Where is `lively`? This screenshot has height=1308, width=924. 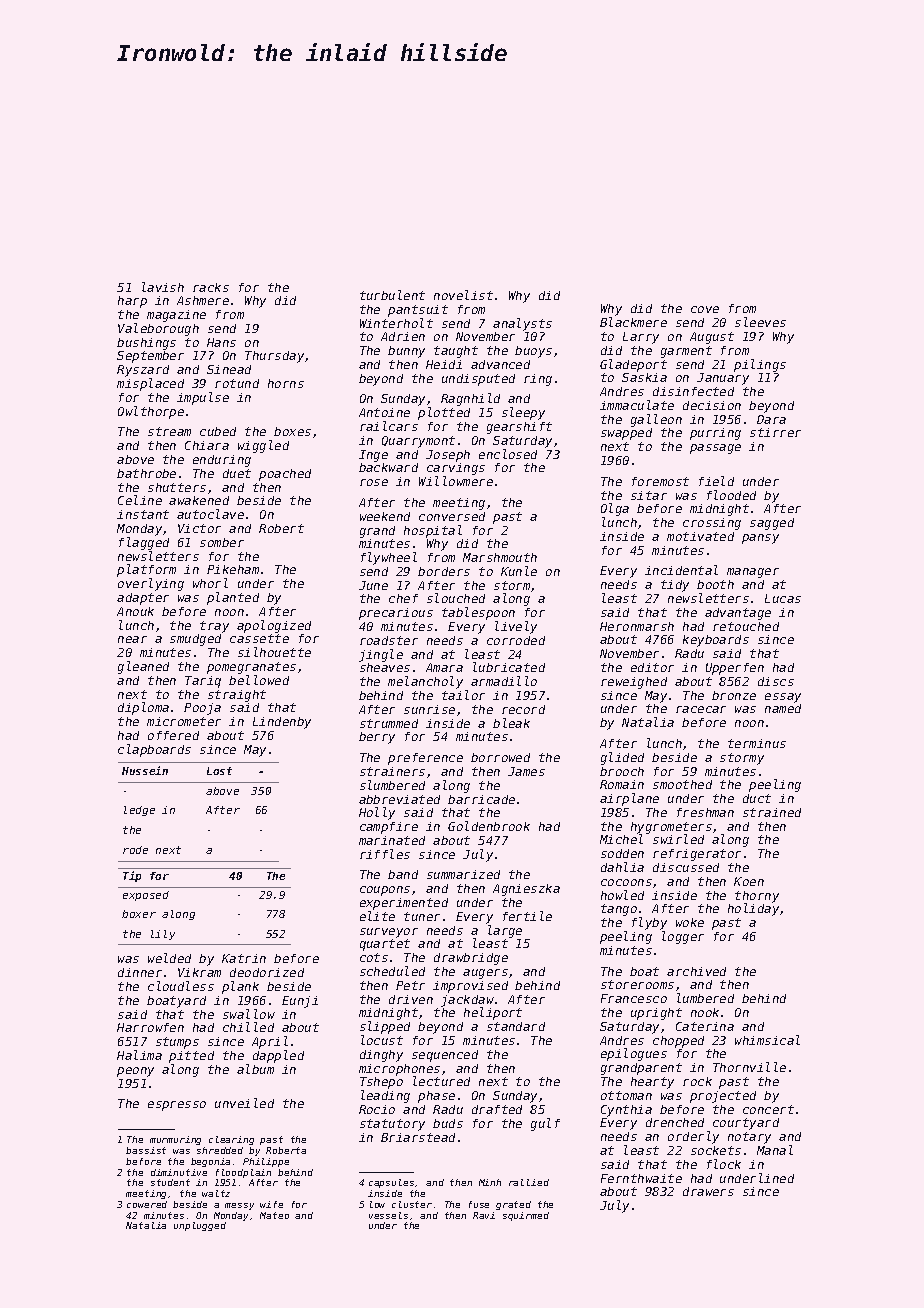
lively is located at coordinates (516, 627).
